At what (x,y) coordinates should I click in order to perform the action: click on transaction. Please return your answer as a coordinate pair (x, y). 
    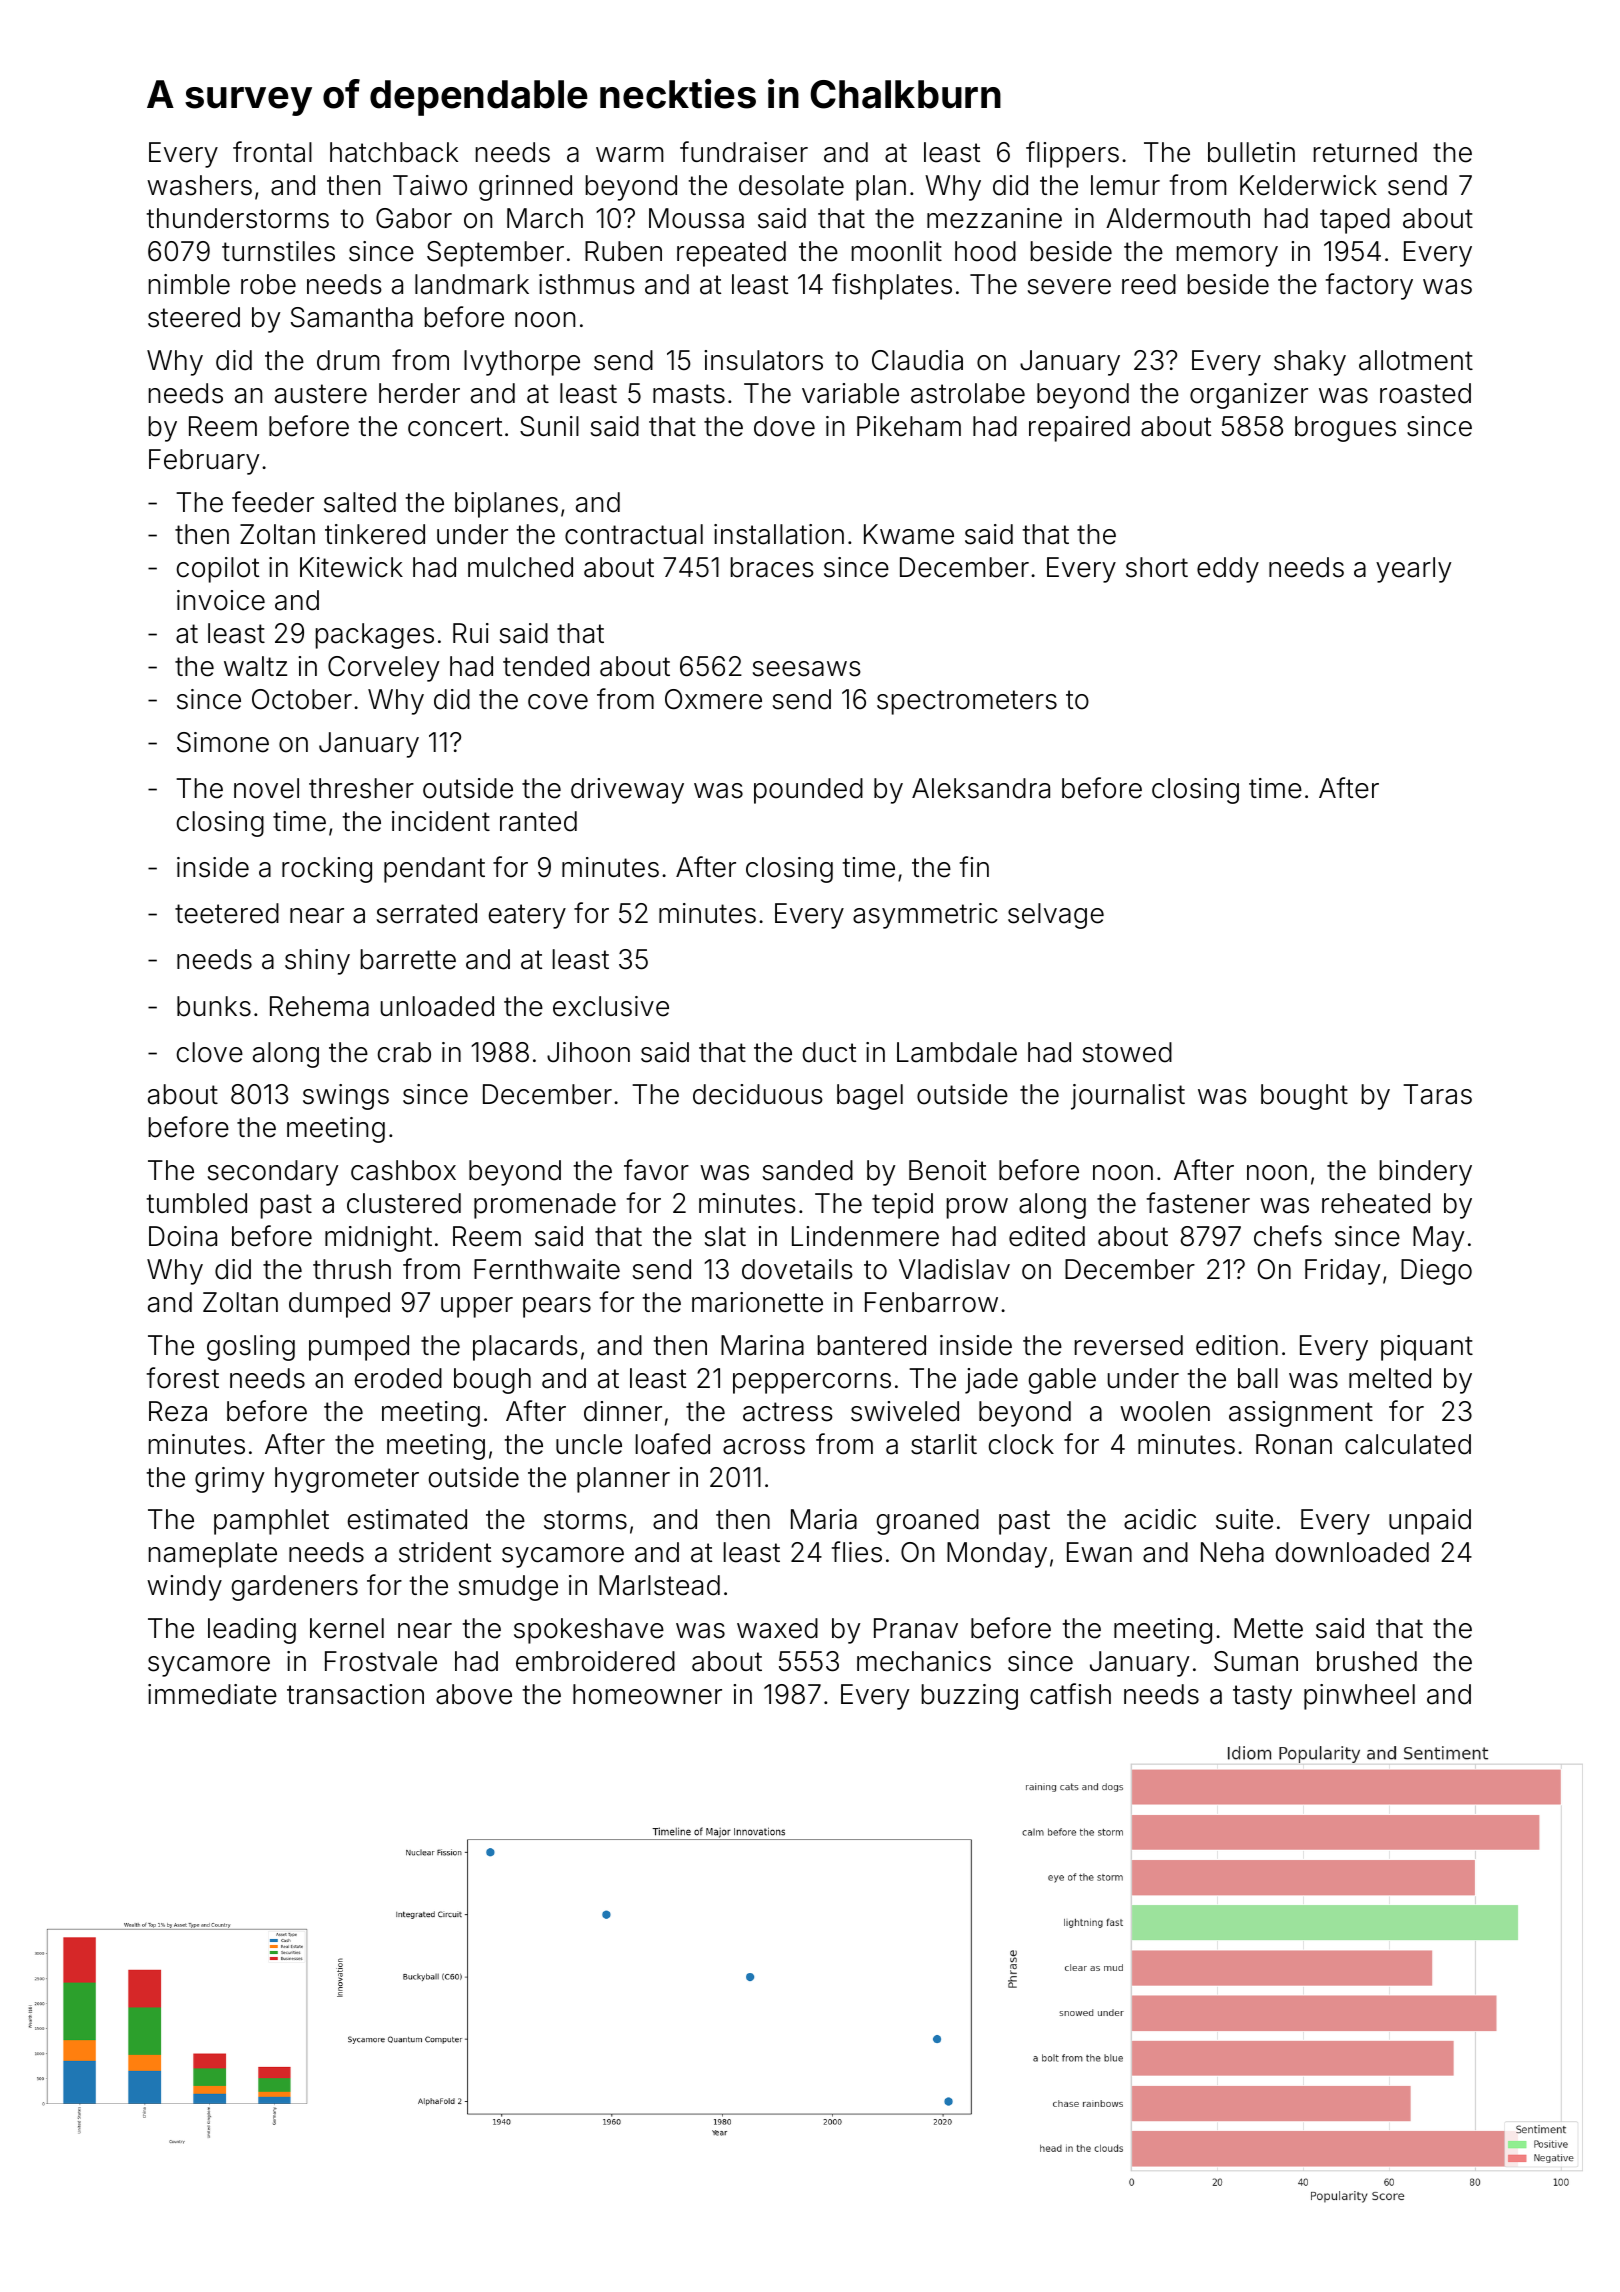
    Looking at the image, I should click on (355, 1694).
